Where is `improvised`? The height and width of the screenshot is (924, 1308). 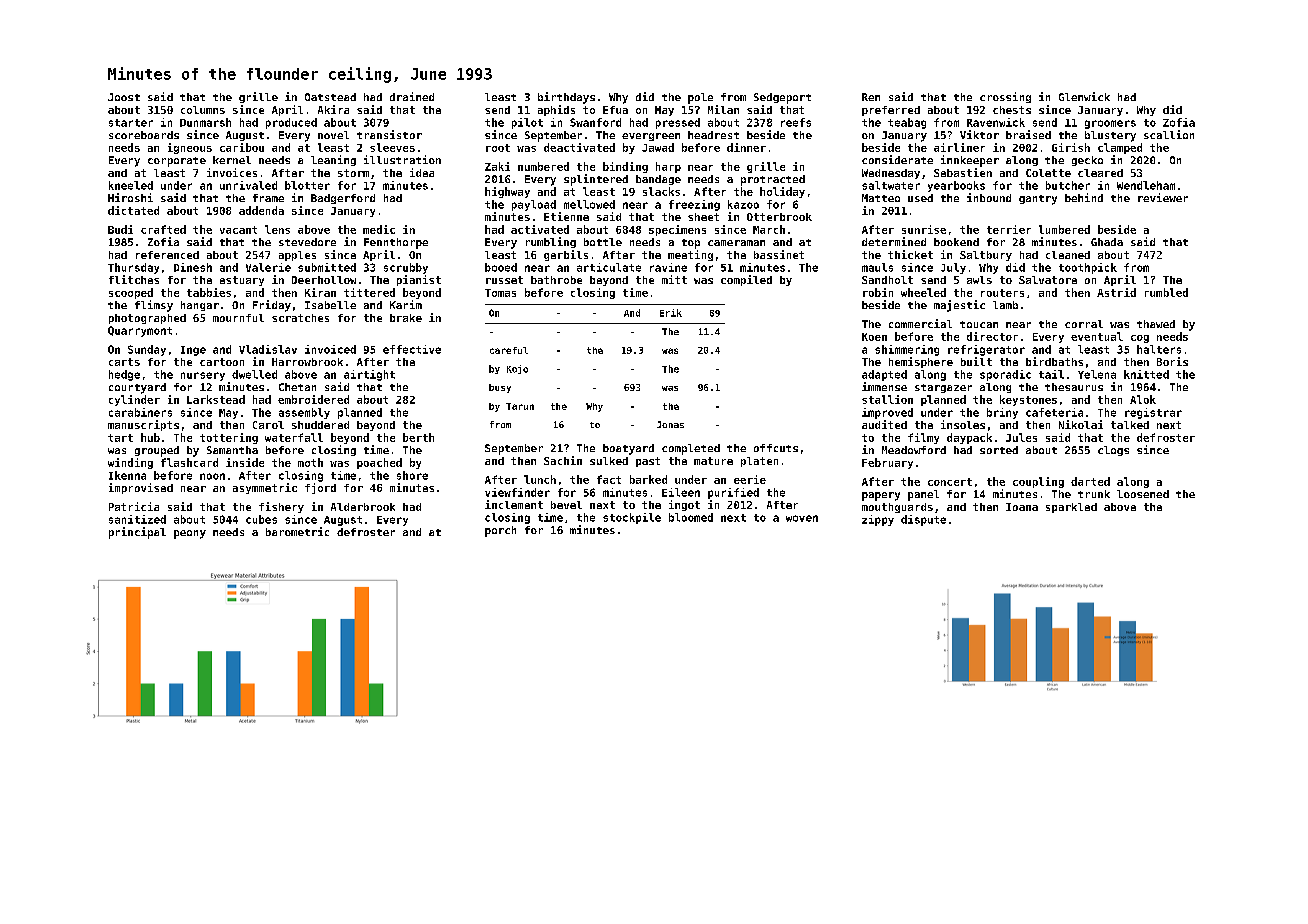 improvised is located at coordinates (141, 488).
